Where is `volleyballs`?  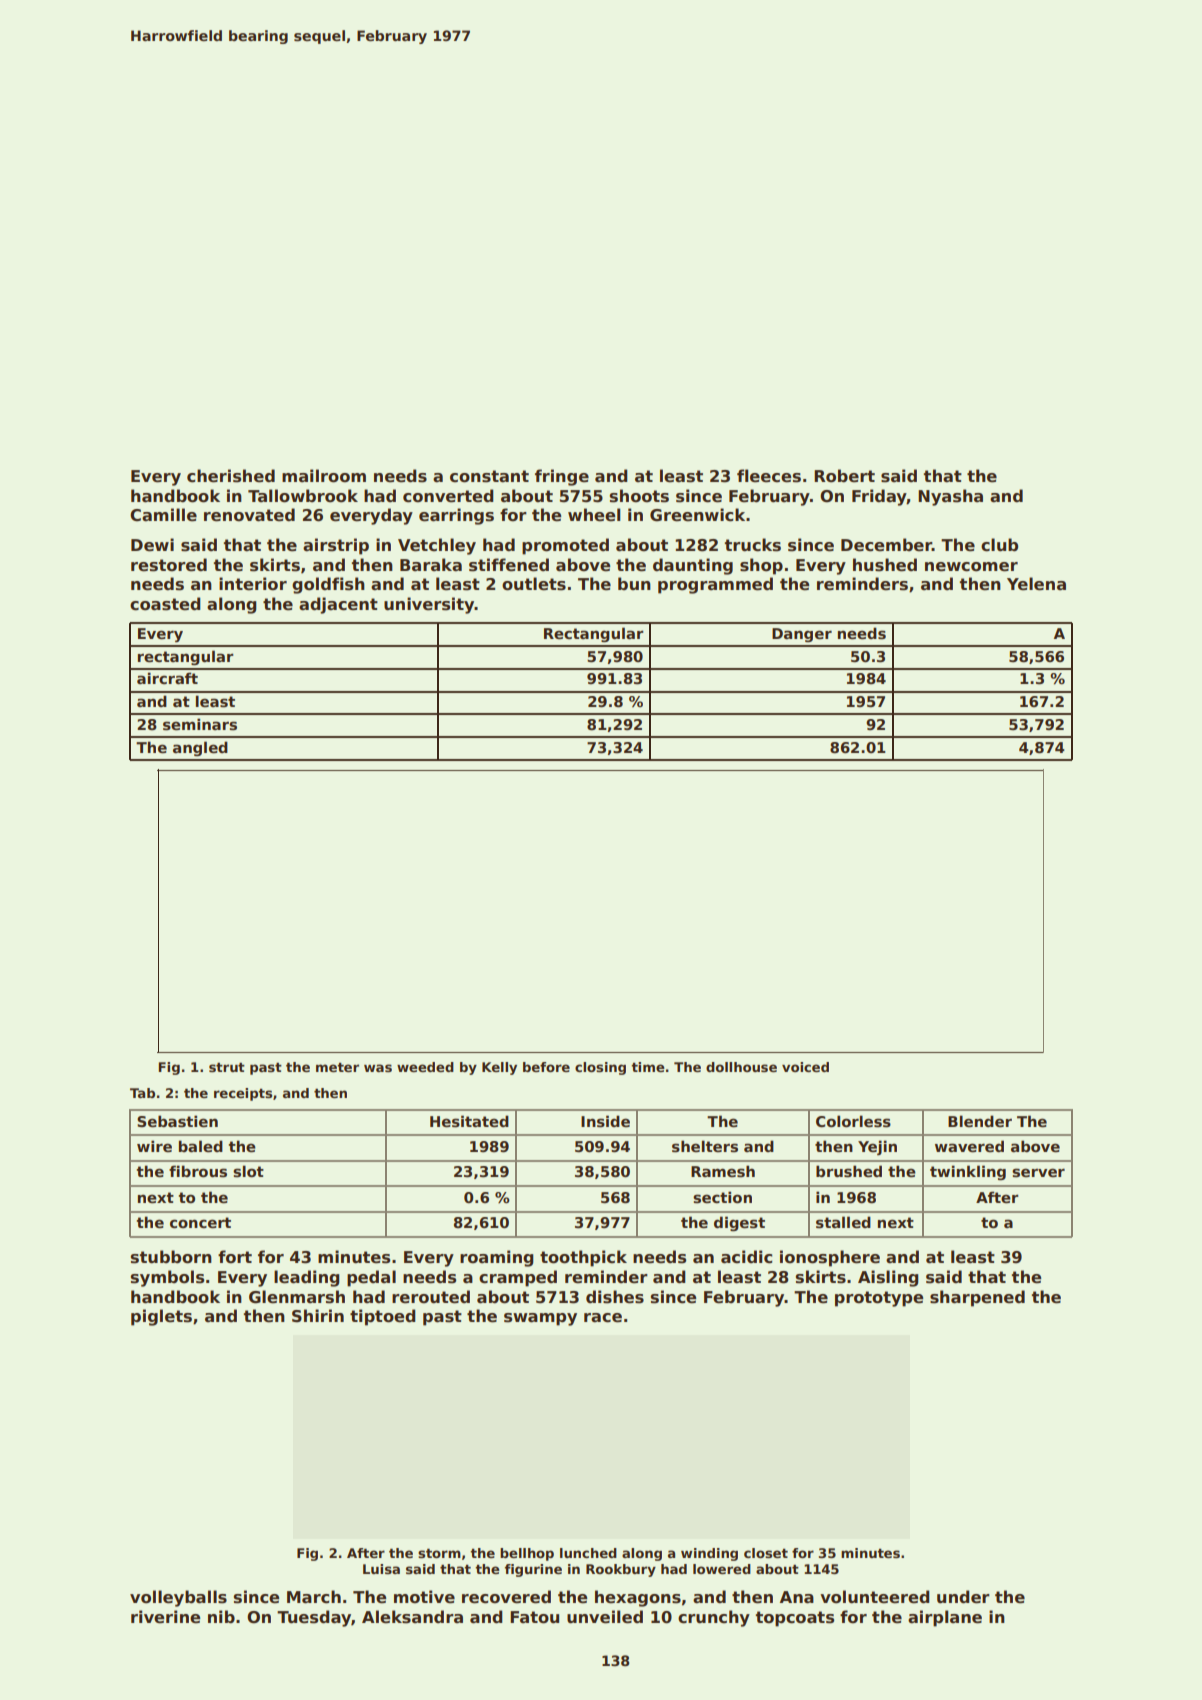 volleyballs is located at coordinates (178, 1598).
